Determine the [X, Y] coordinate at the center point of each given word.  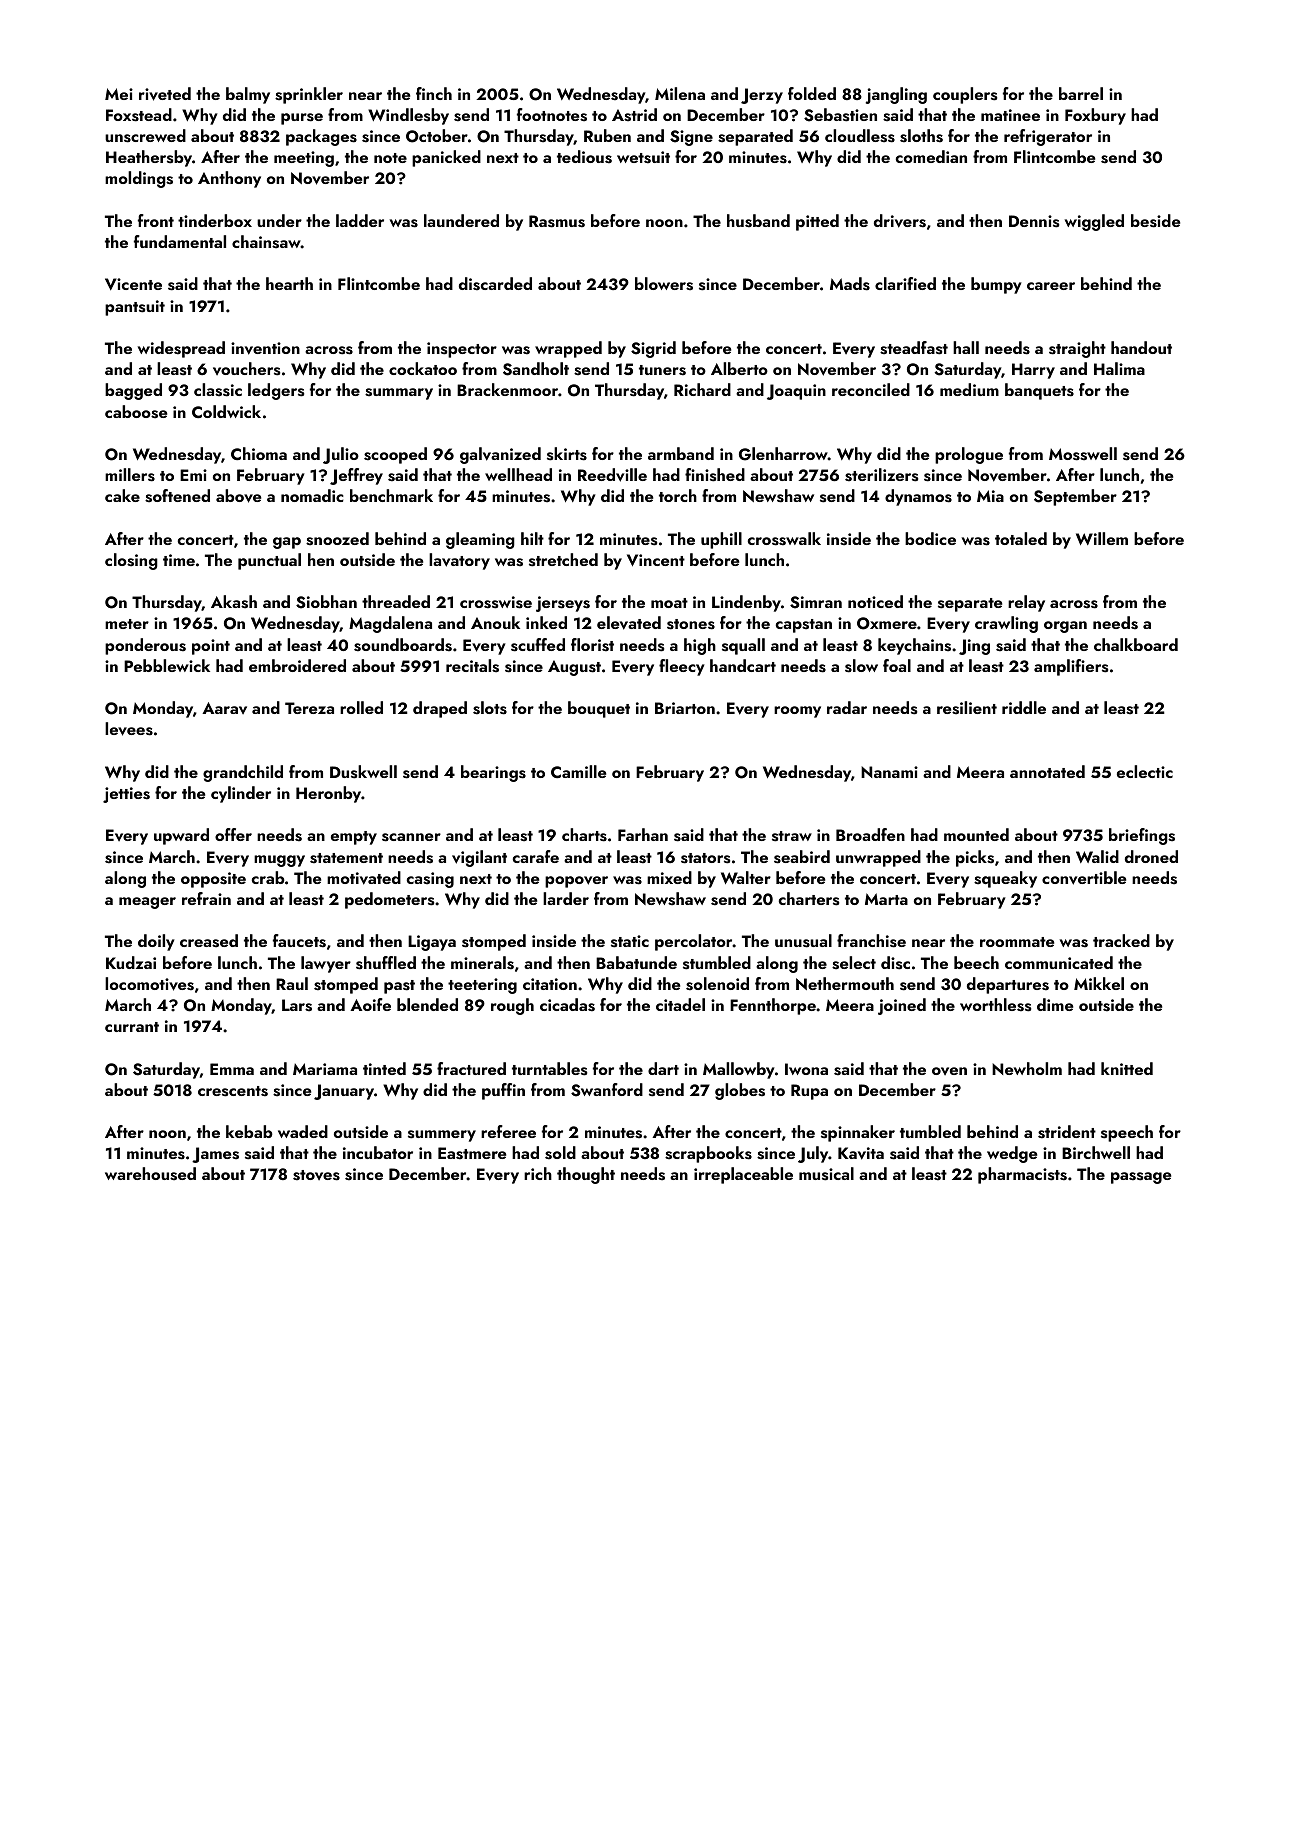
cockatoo [423, 368]
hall [966, 347]
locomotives [149, 984]
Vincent [656, 560]
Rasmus [557, 221]
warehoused [150, 1174]
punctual [269, 561]
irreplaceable [743, 1175]
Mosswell [1083, 454]
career [1051, 286]
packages [321, 137]
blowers [664, 284]
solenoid [717, 984]
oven [949, 1071]
